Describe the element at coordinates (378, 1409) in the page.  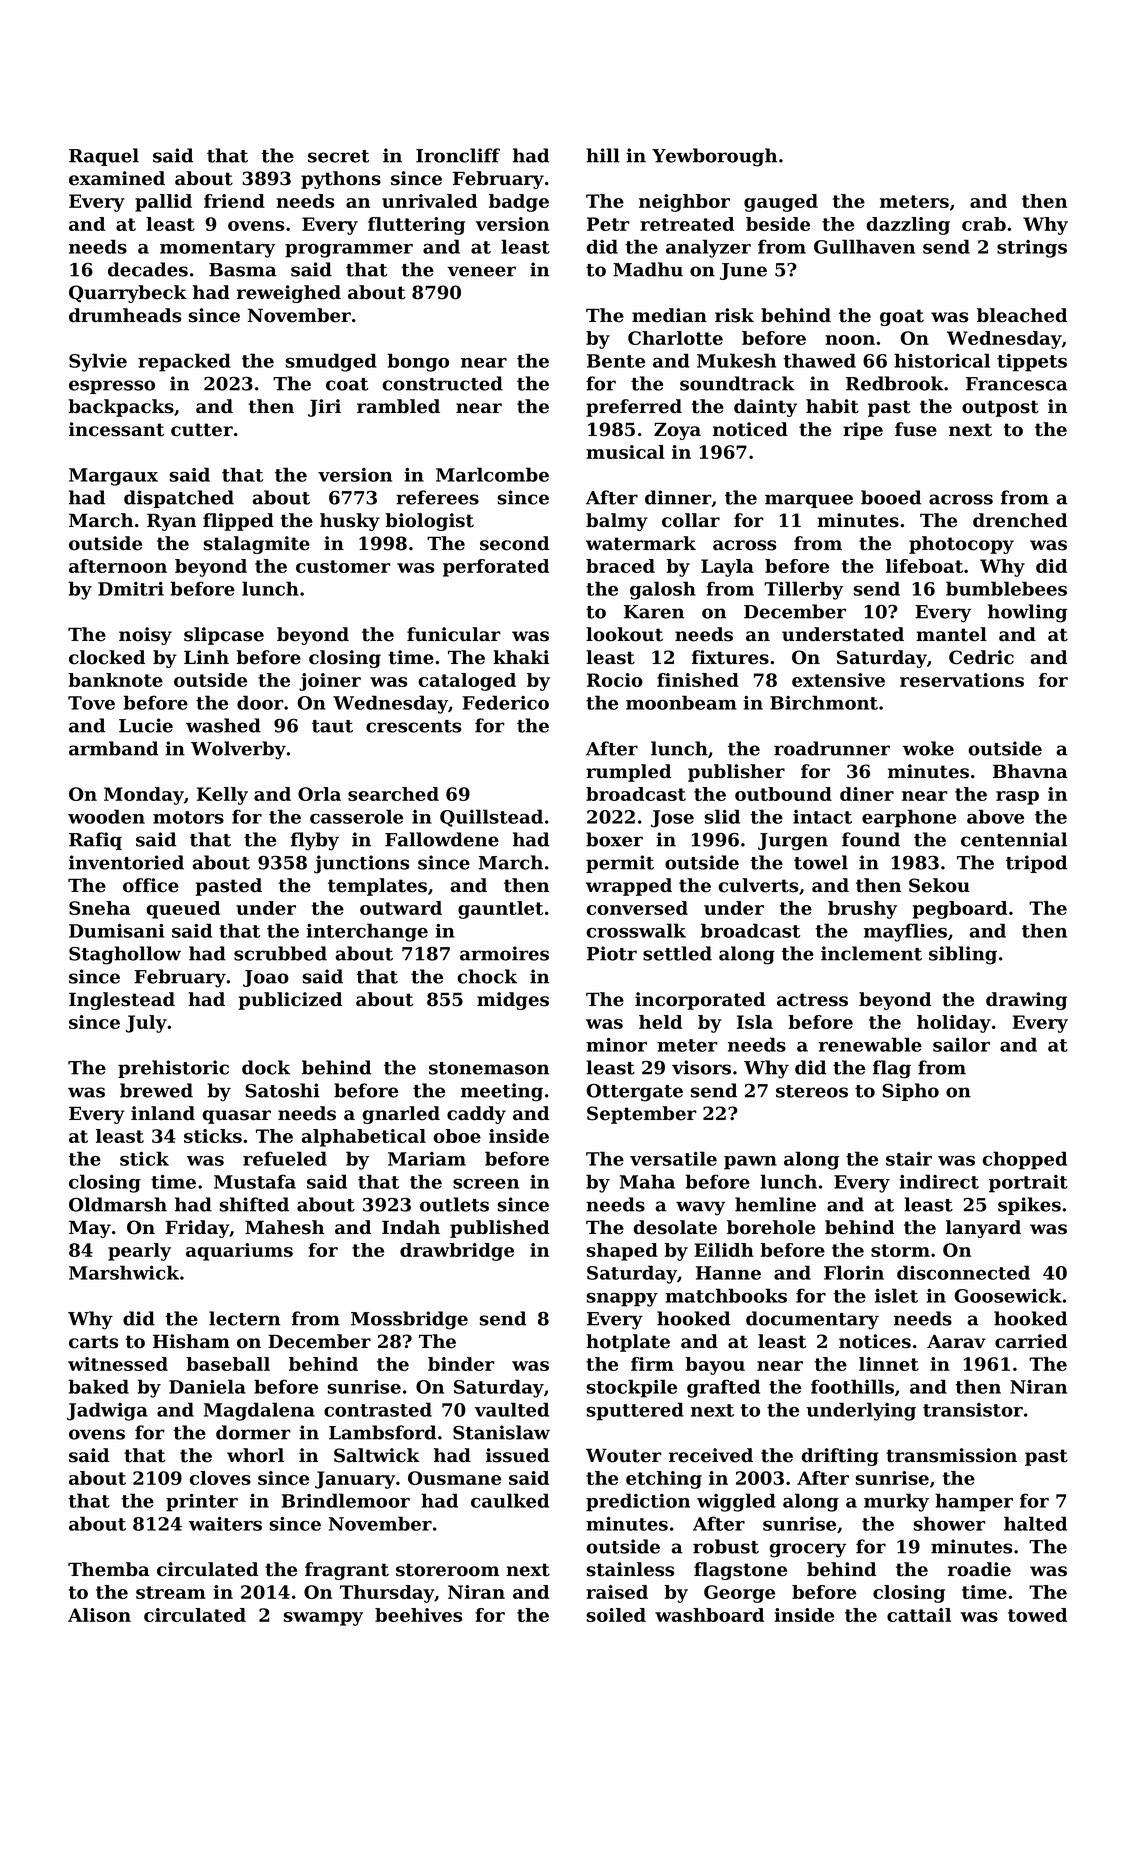
I see `contrasted` at that location.
